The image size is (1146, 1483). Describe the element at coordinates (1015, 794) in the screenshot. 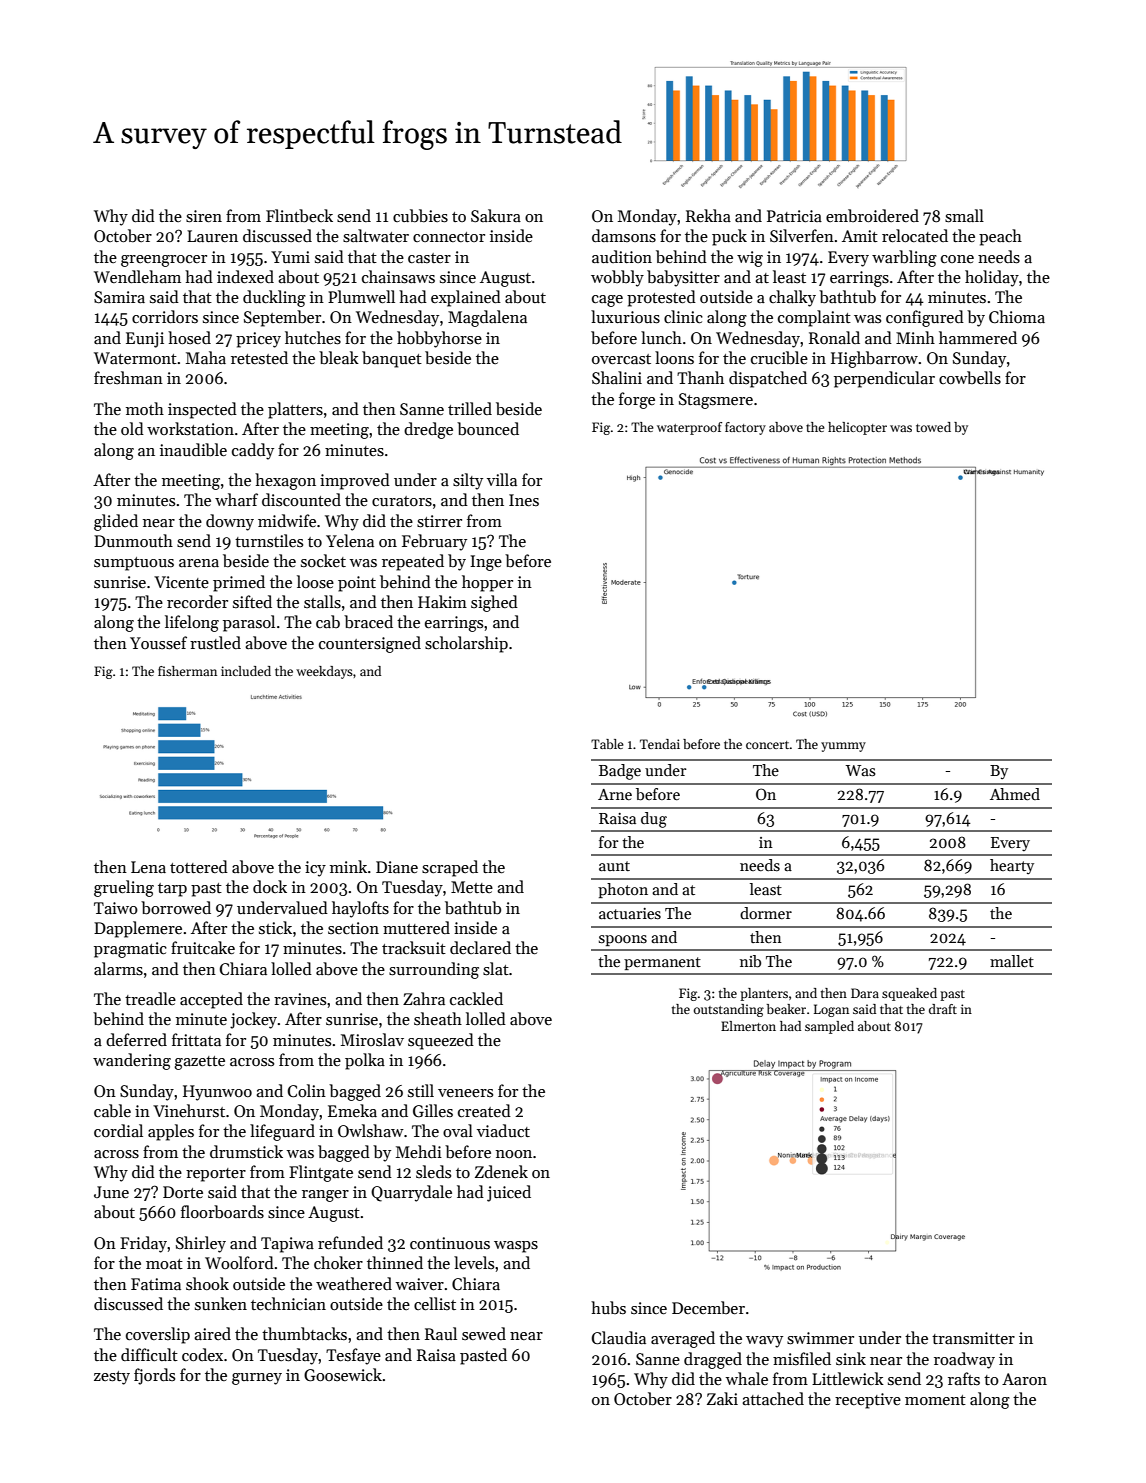

I see `Ahmed` at that location.
